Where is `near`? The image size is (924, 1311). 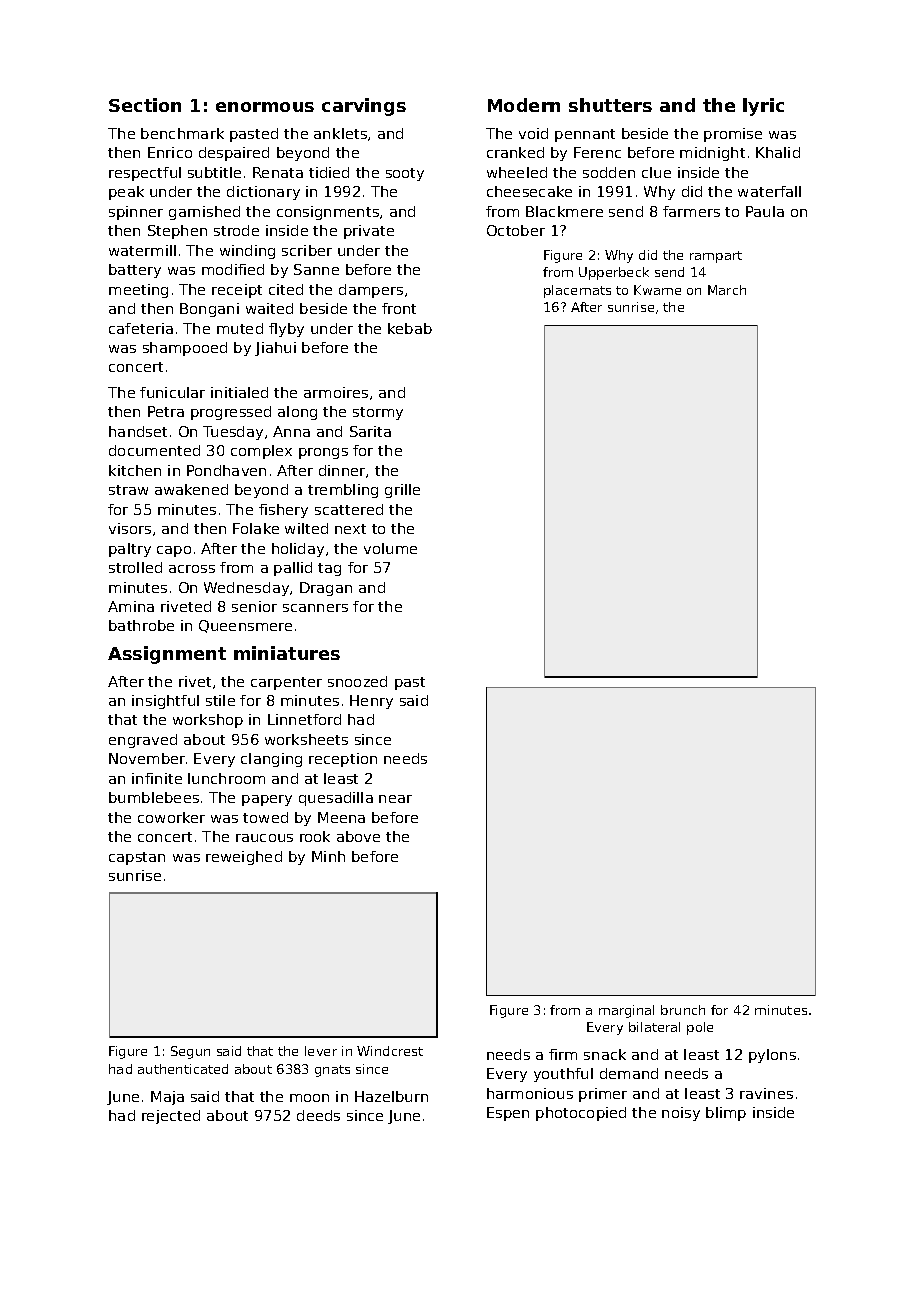
near is located at coordinates (395, 799).
